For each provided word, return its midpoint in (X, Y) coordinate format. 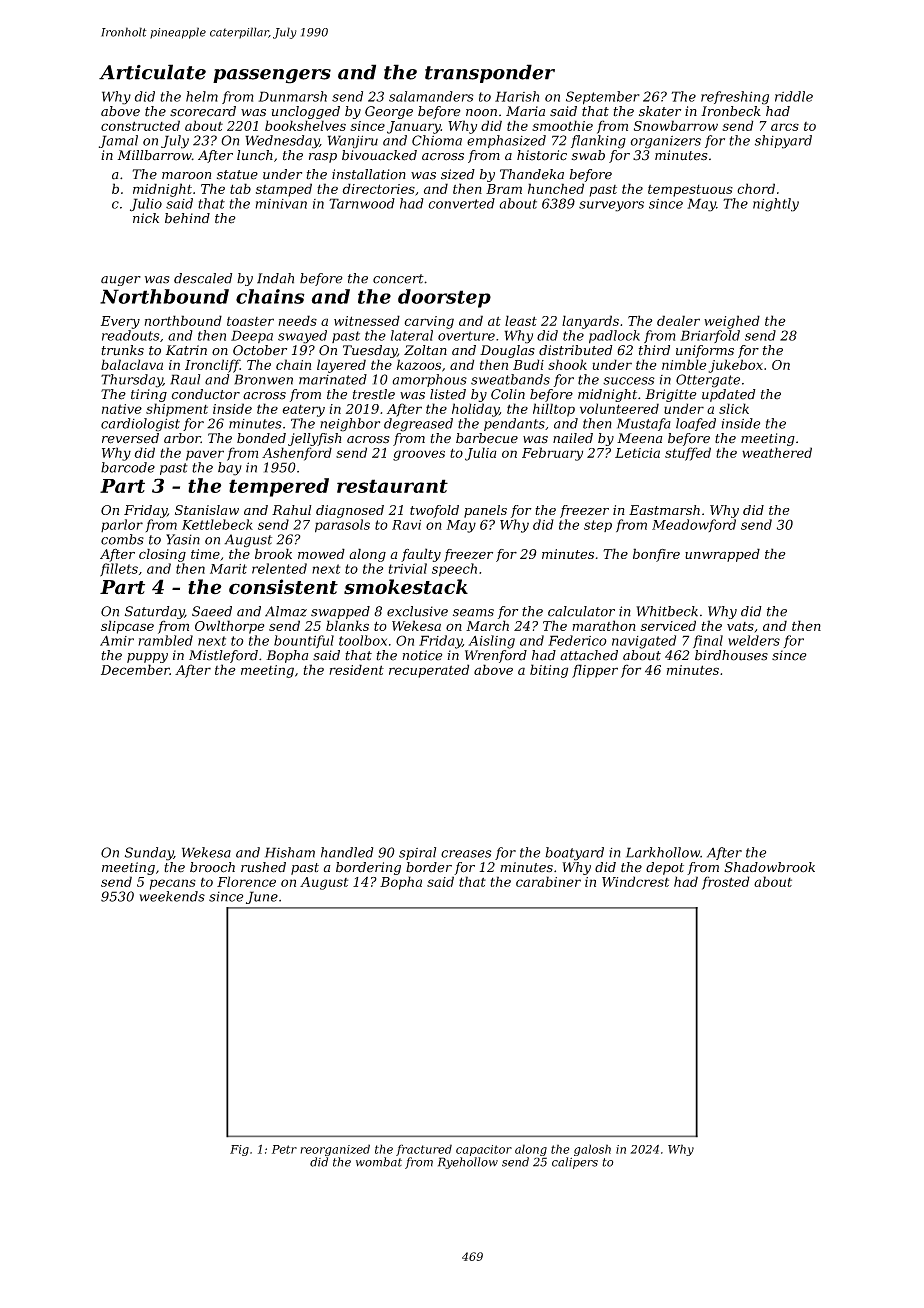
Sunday (149, 854)
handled (347, 852)
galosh (592, 1150)
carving (429, 322)
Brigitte (671, 395)
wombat (379, 1162)
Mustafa (644, 424)
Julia (481, 454)
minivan (281, 204)
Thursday (132, 381)
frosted (726, 883)
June (262, 897)
